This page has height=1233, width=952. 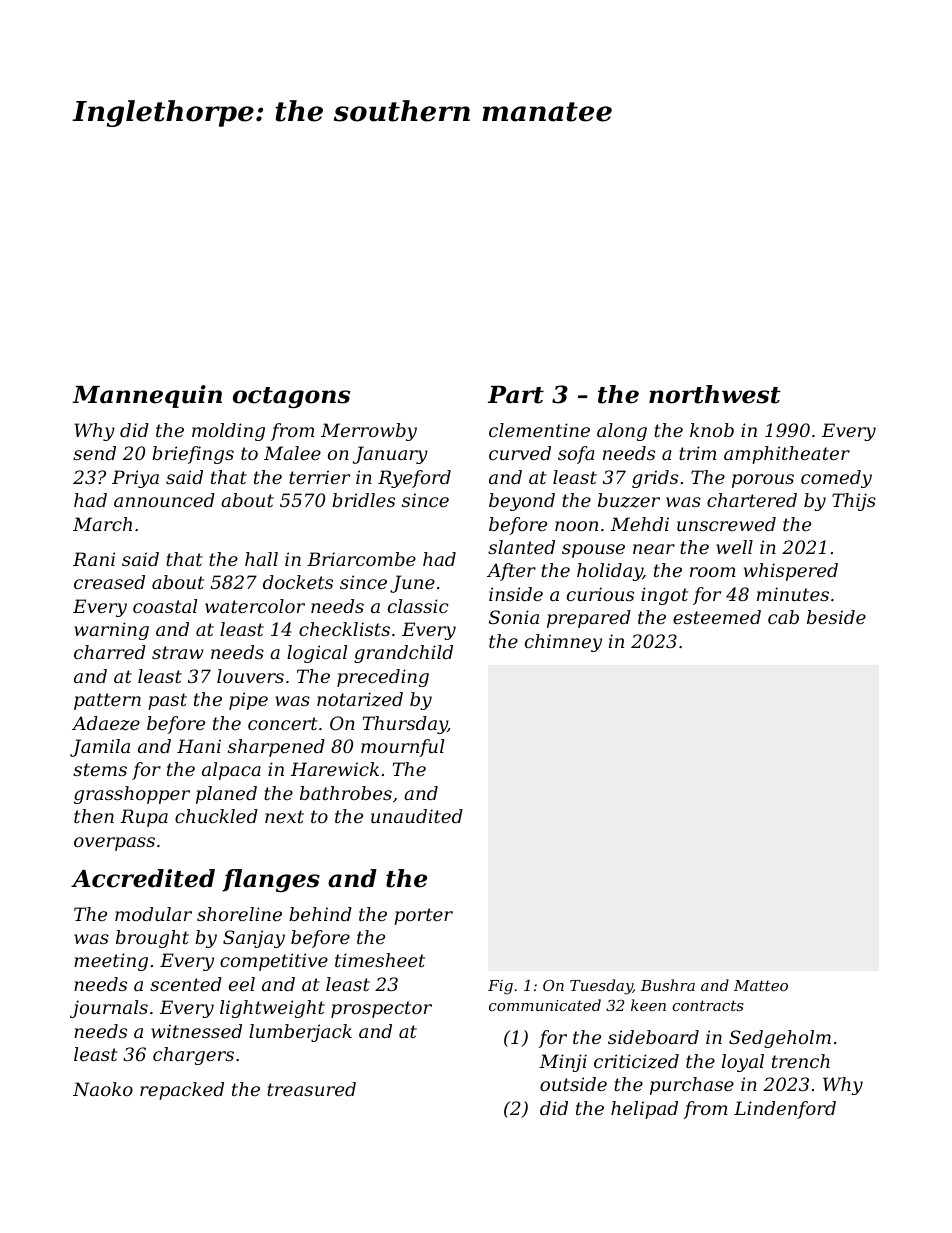 I want to click on repacked, so click(x=182, y=1091).
